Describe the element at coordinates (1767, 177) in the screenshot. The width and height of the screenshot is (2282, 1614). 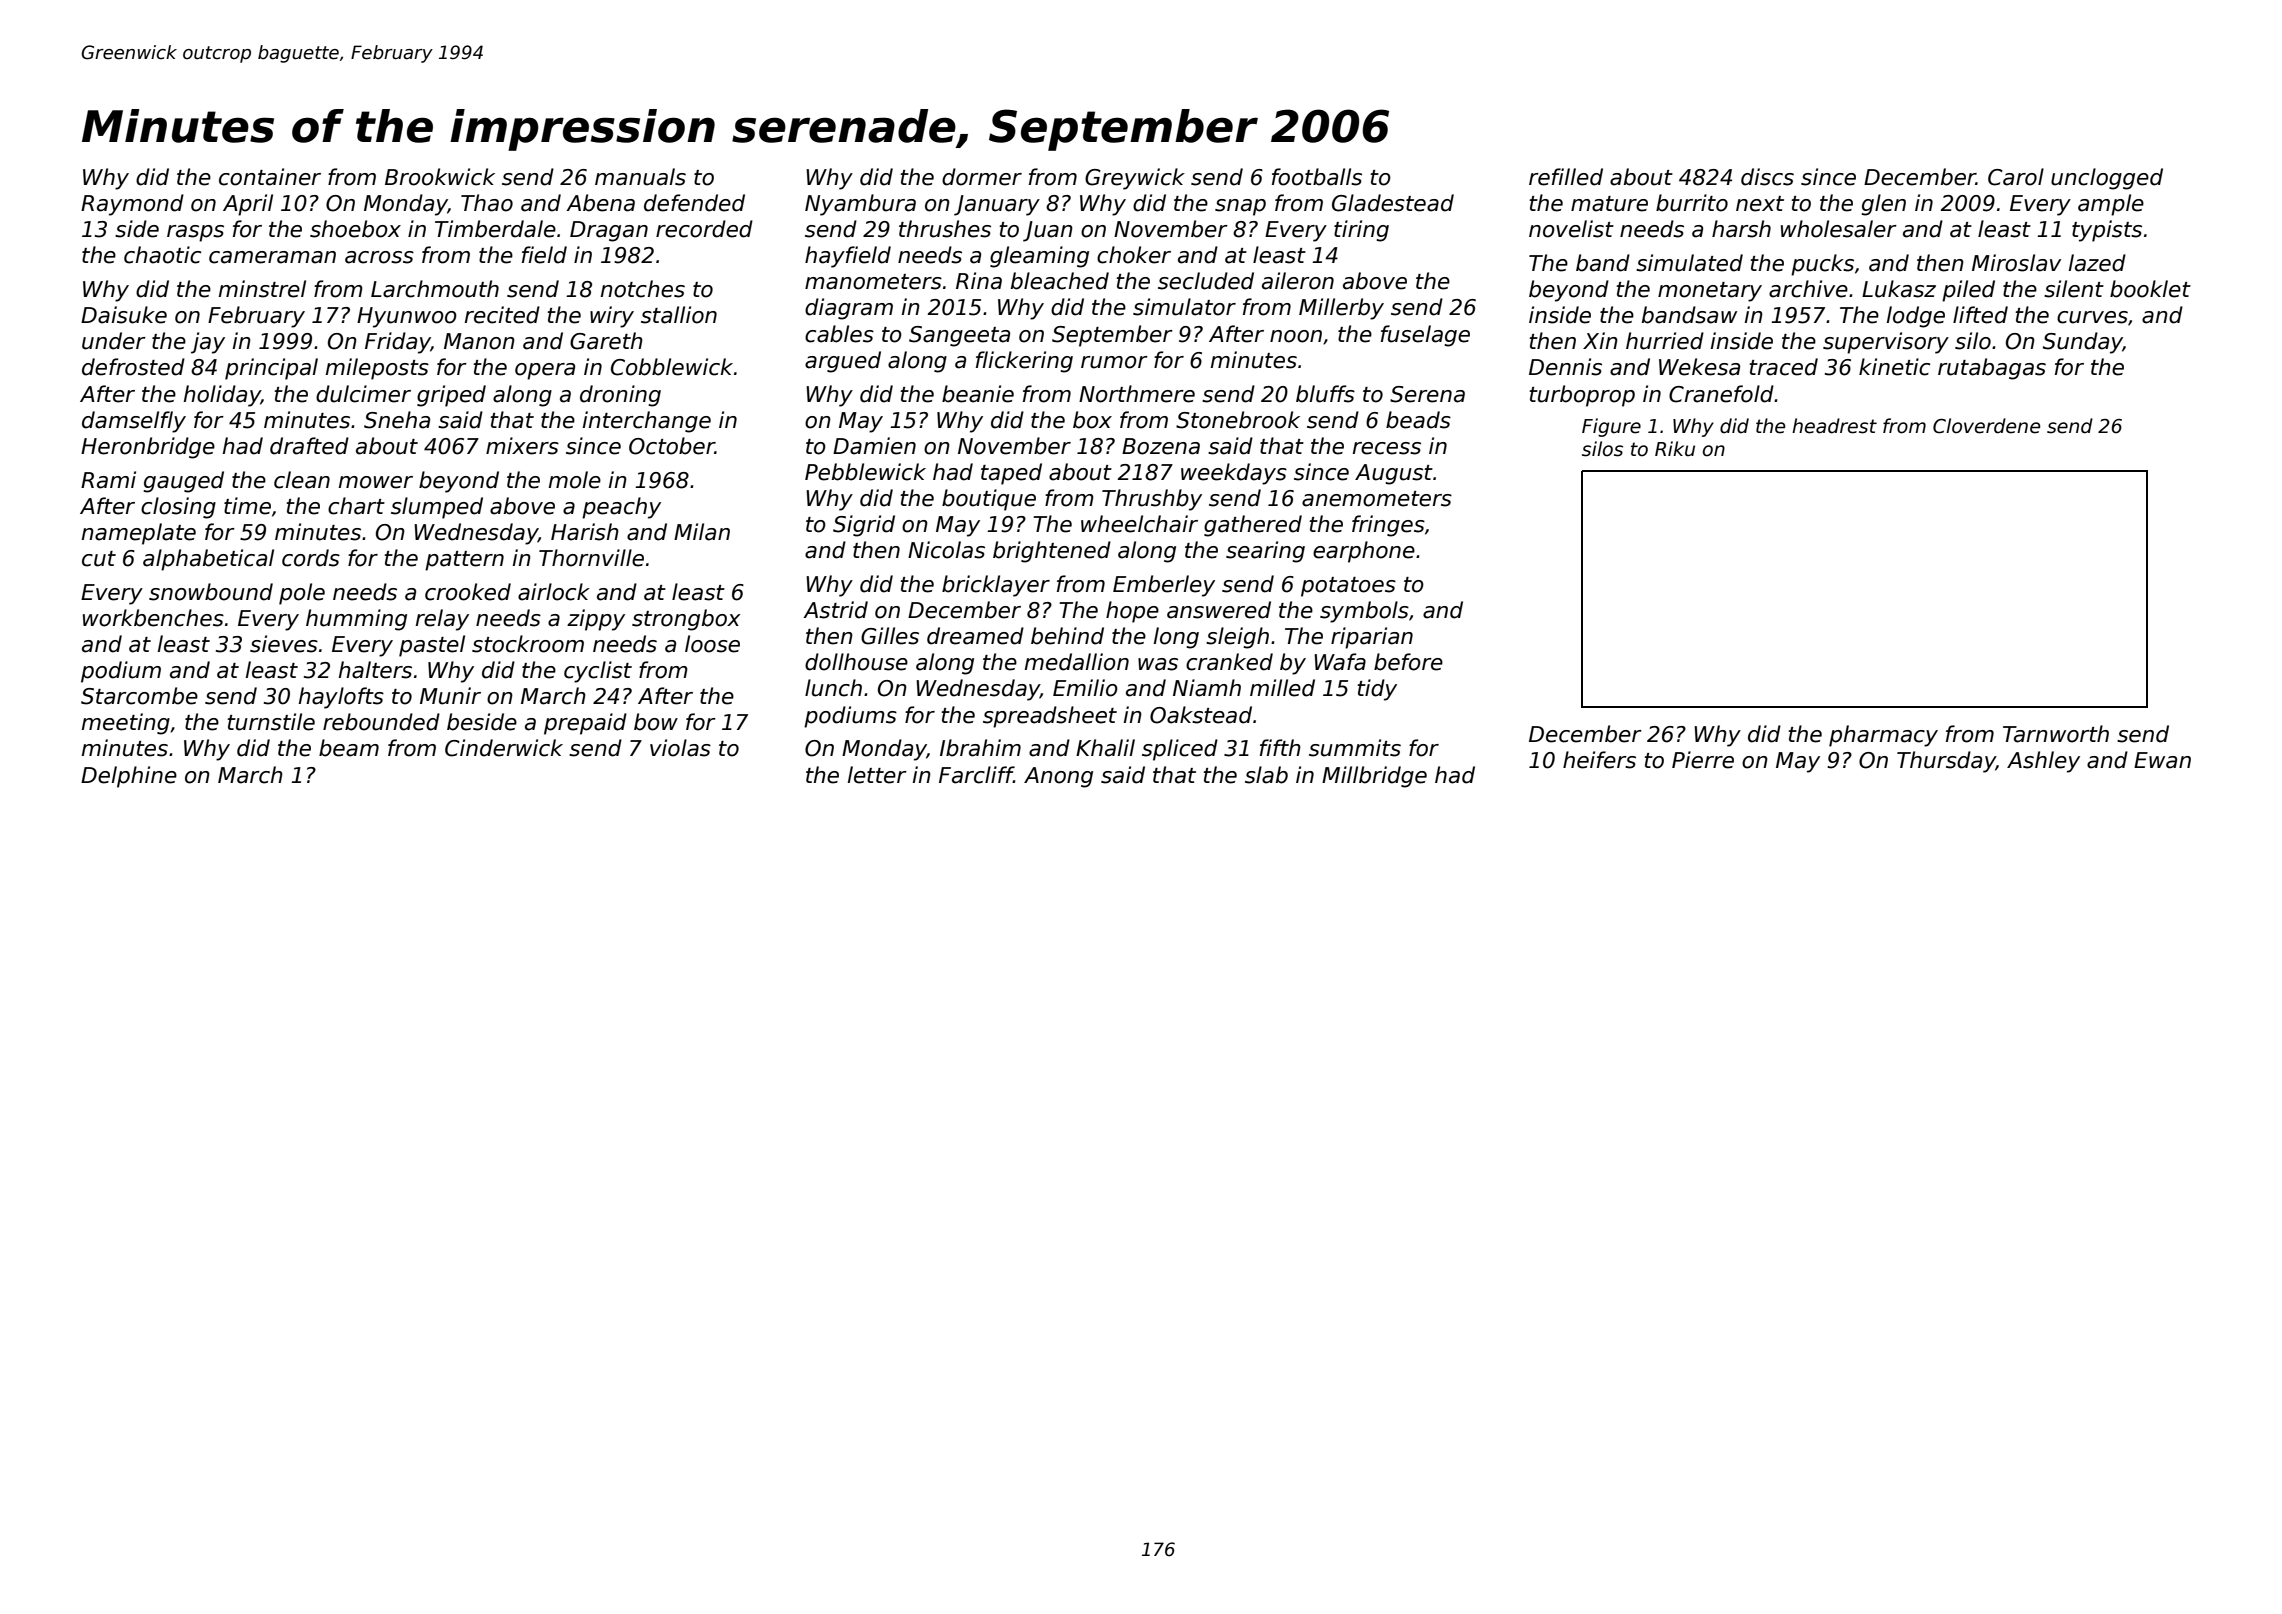
I see `discs` at that location.
